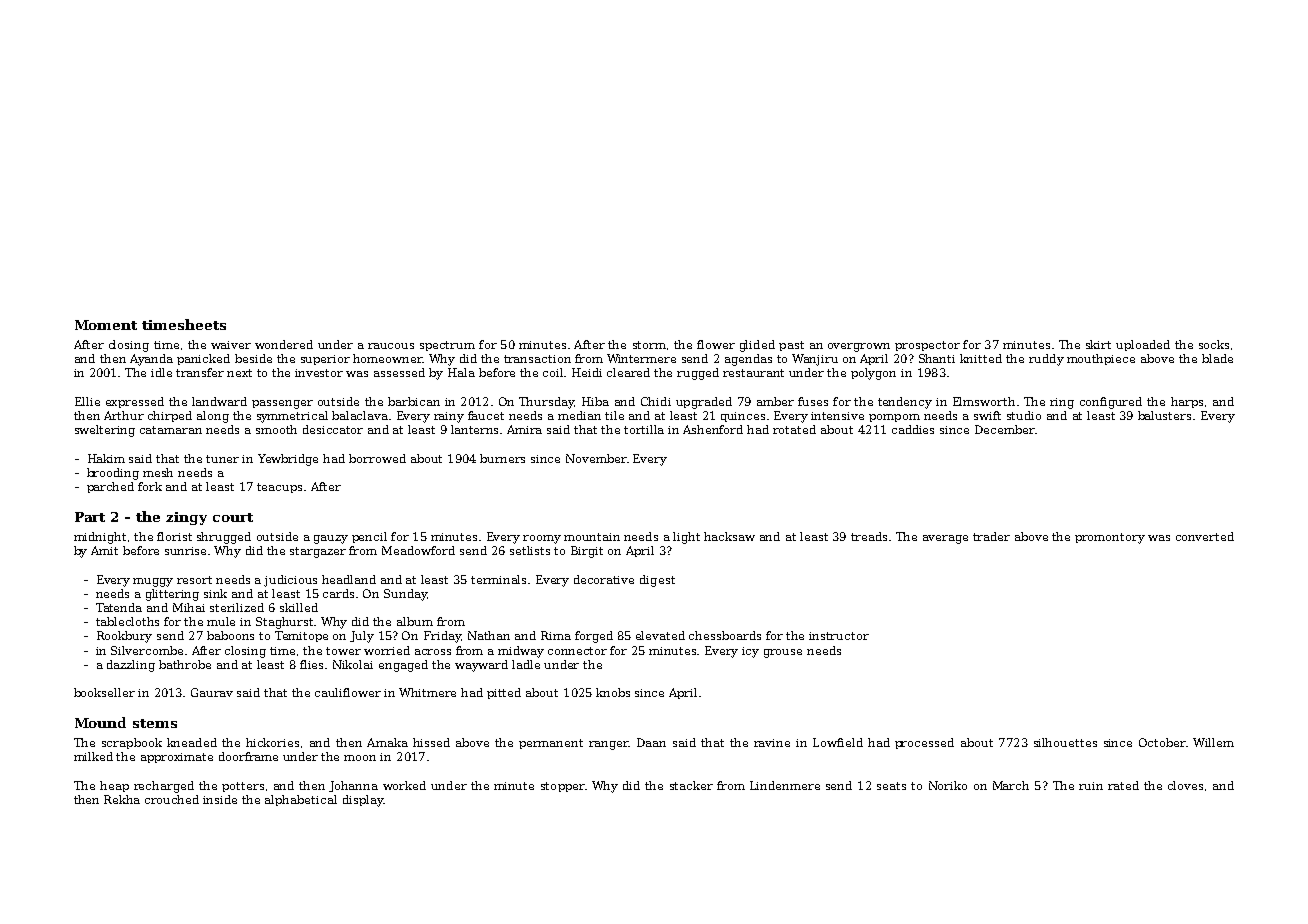 The width and height of the screenshot is (1308, 924). What do you see at coordinates (656, 401) in the screenshot?
I see `Chidi` at bounding box center [656, 401].
